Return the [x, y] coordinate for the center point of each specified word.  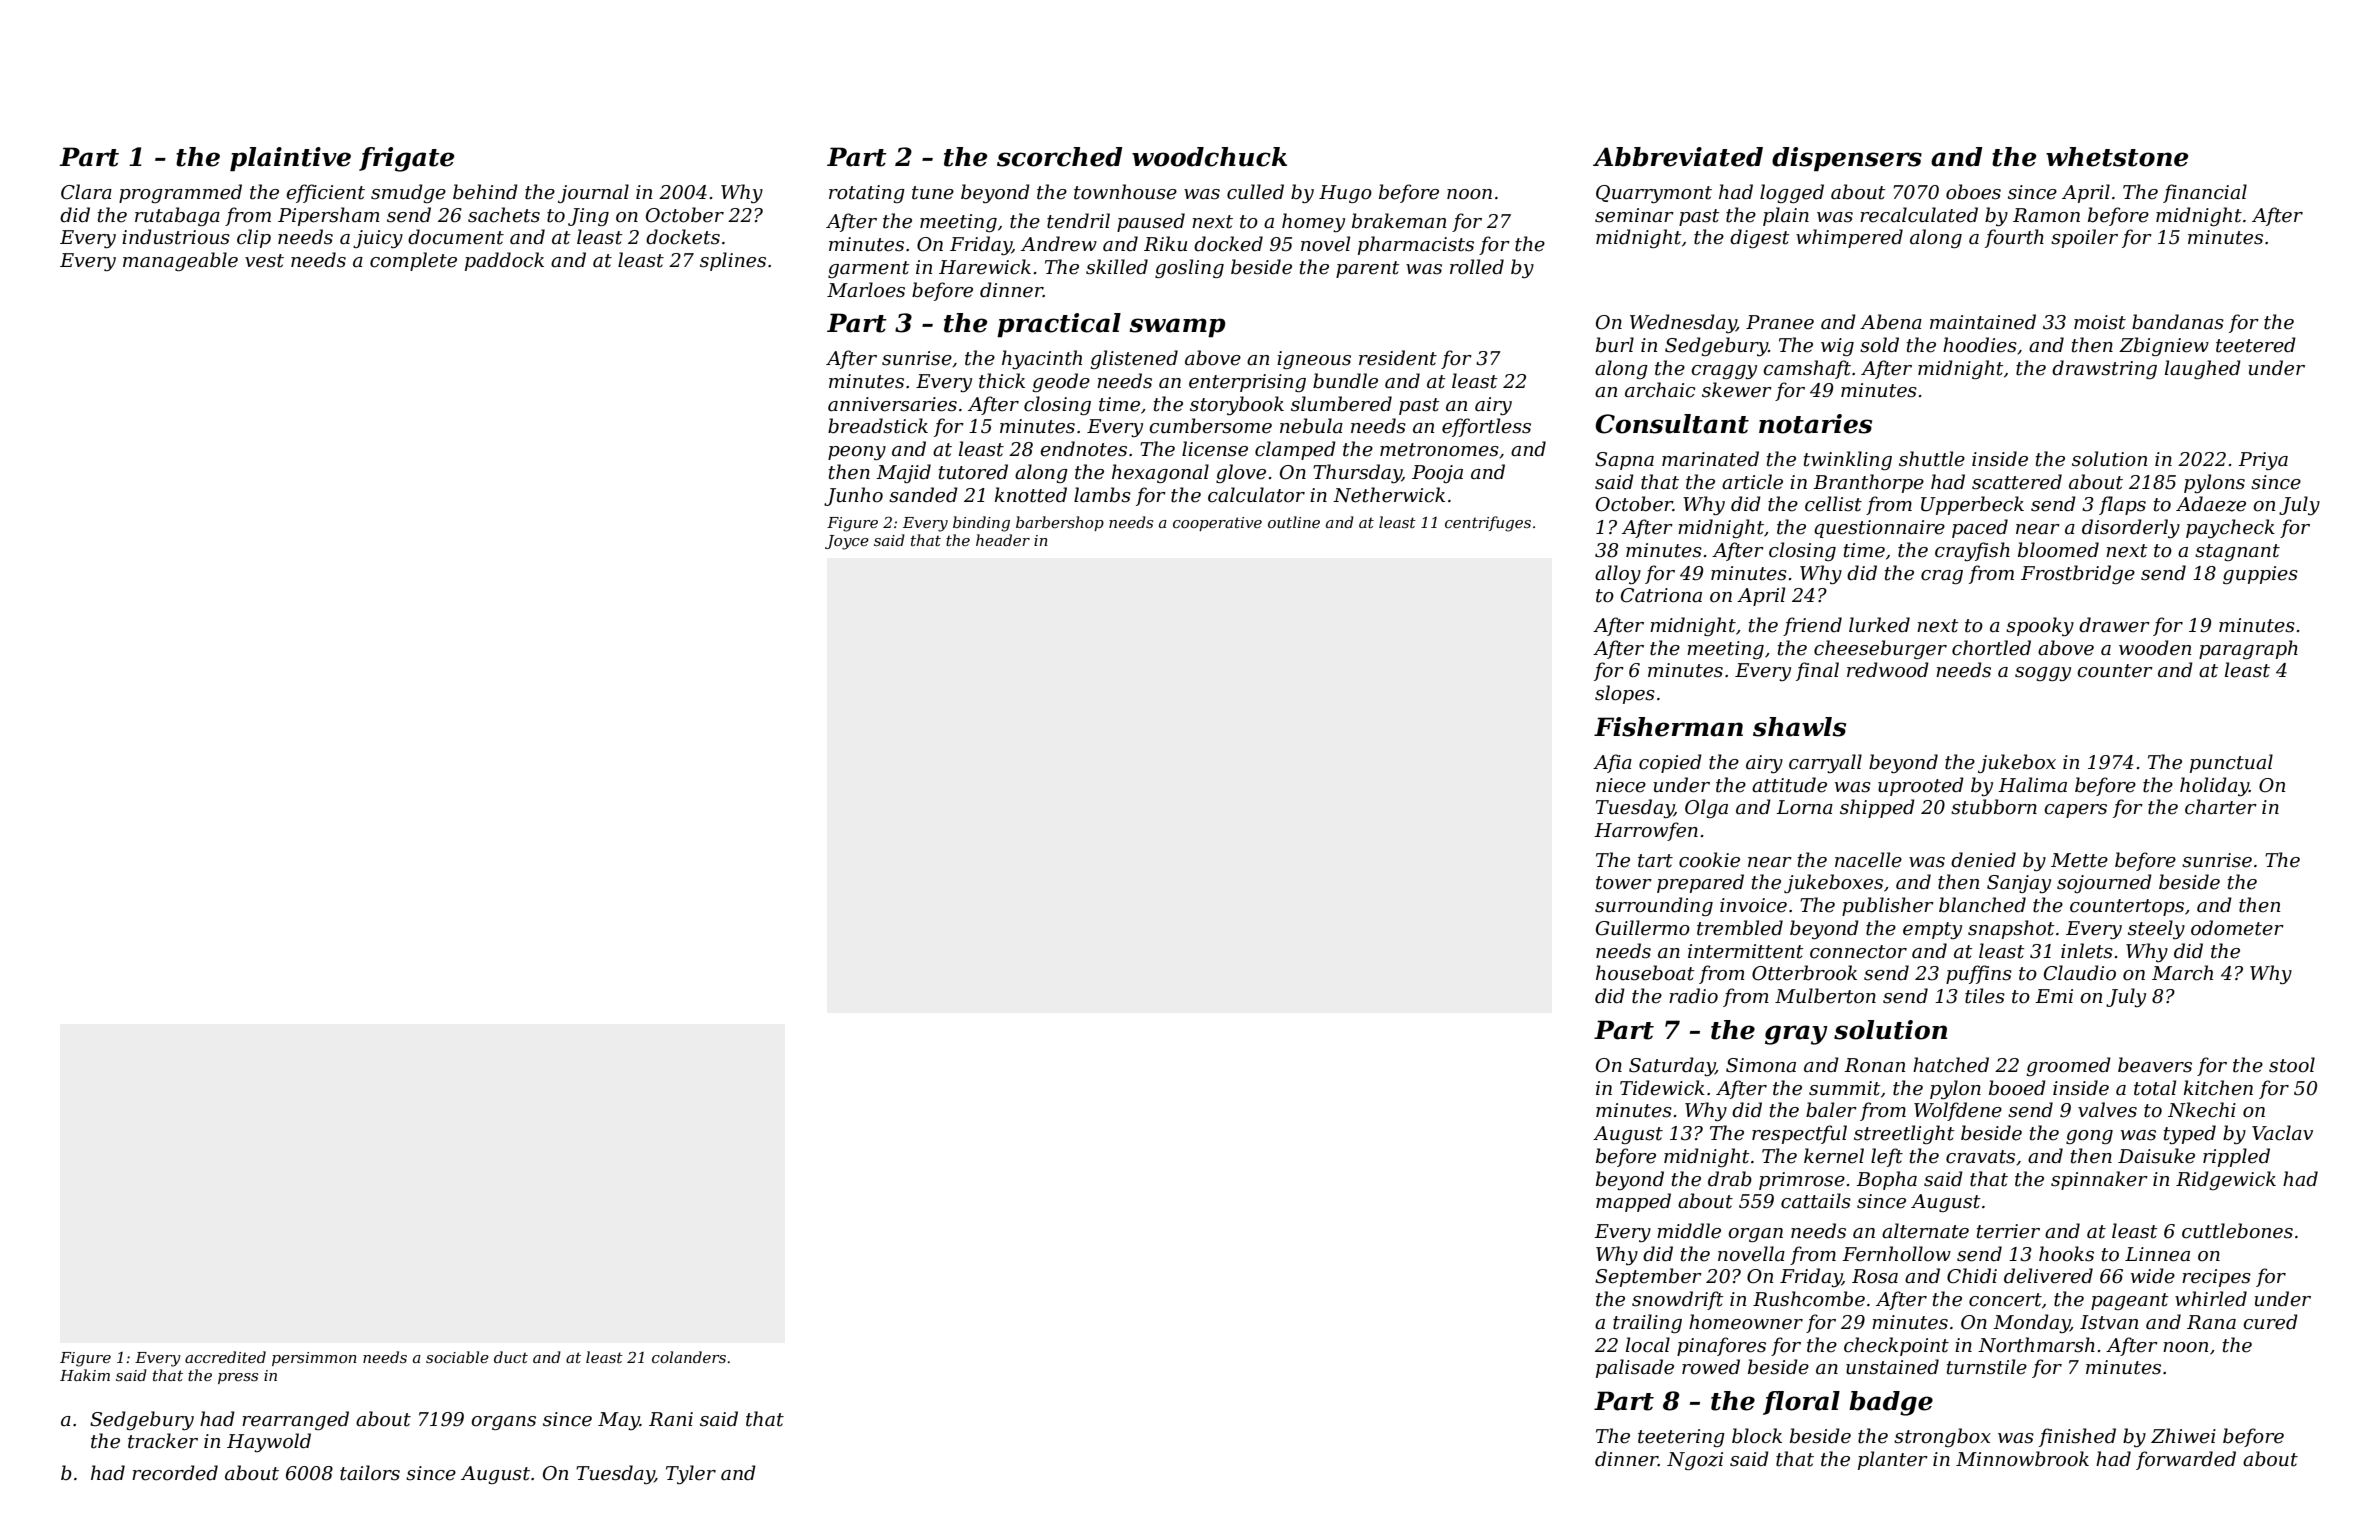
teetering [1681, 1438]
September [1648, 1277]
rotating [867, 194]
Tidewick [1662, 1088]
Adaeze [2211, 504]
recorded [175, 1473]
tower [1624, 883]
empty [1932, 930]
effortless [1486, 427]
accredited [225, 1357]
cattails [1816, 1201]
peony [857, 453]
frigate [406, 159]
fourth [2014, 238]
